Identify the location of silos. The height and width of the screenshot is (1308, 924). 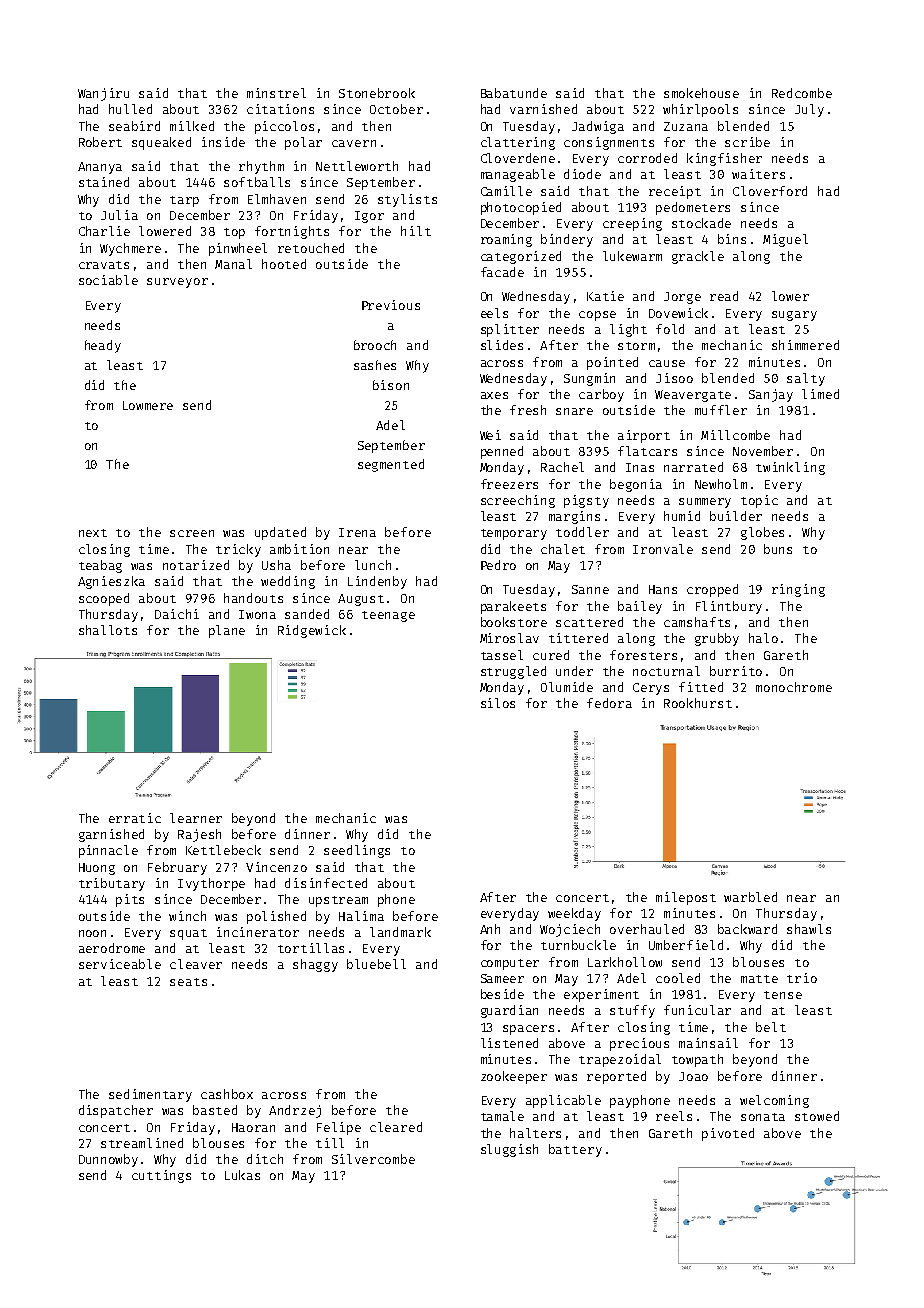
(498, 703).
